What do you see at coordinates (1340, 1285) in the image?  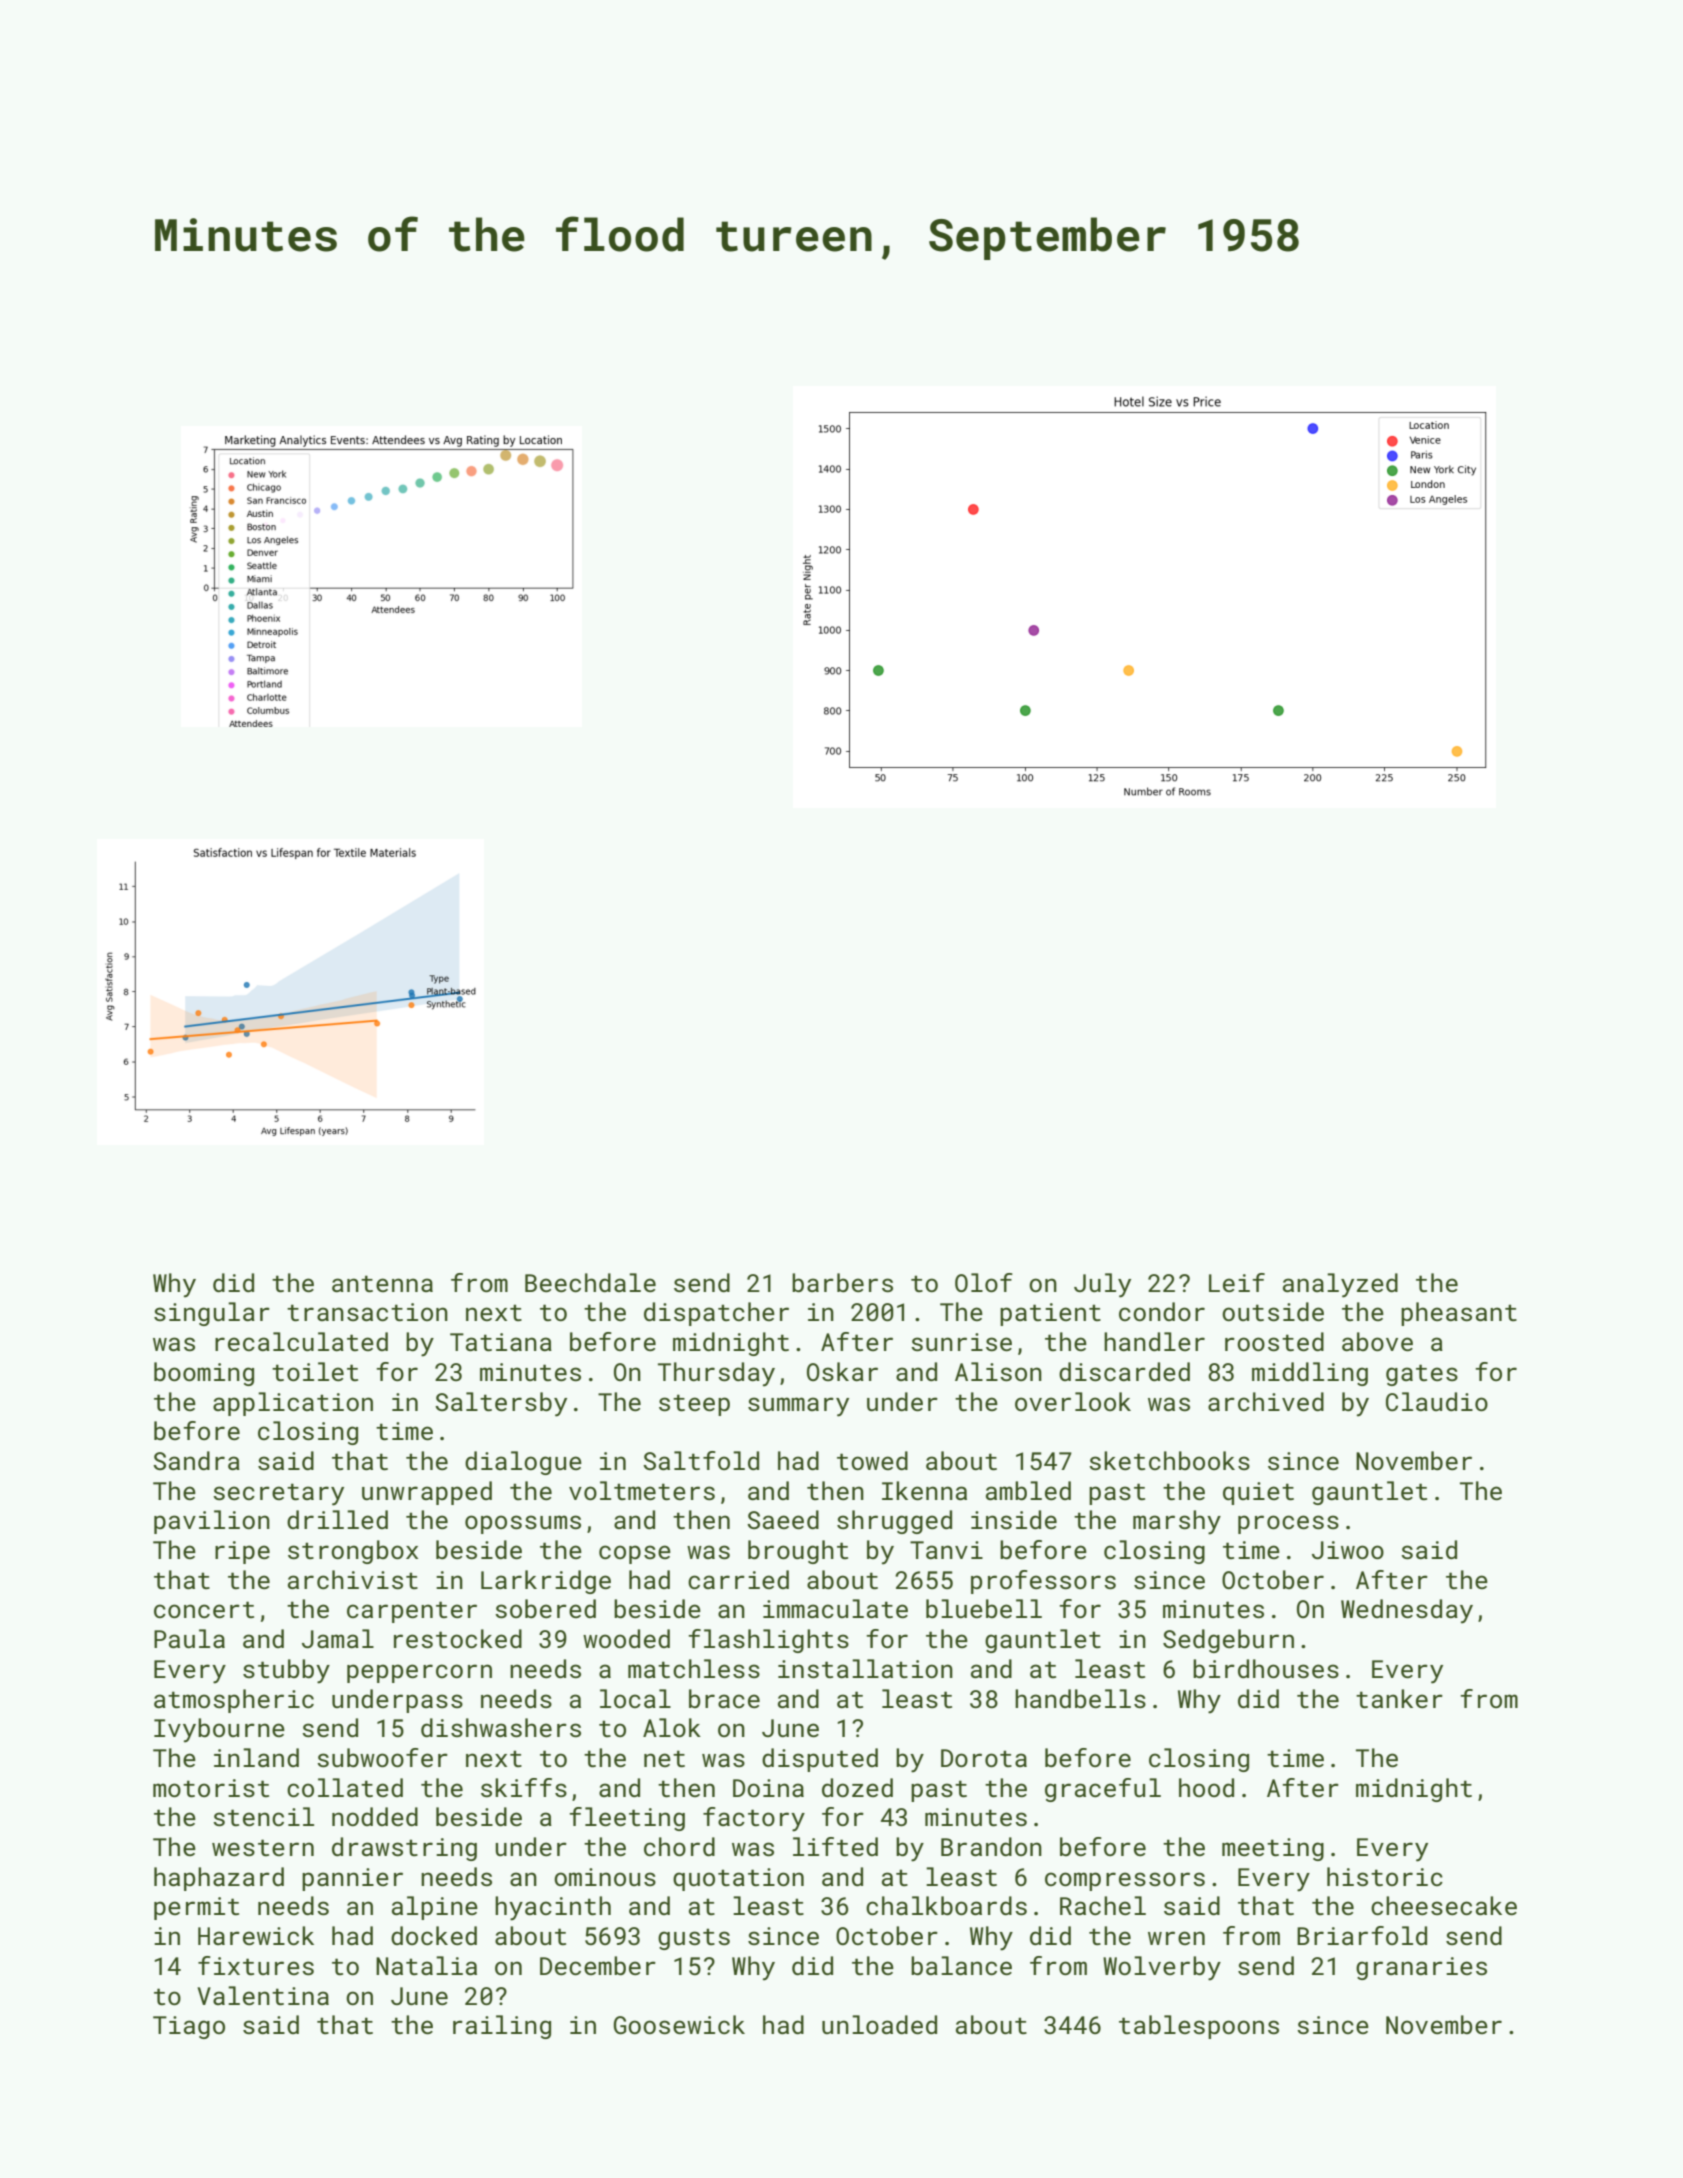 I see `analyzed` at bounding box center [1340, 1285].
